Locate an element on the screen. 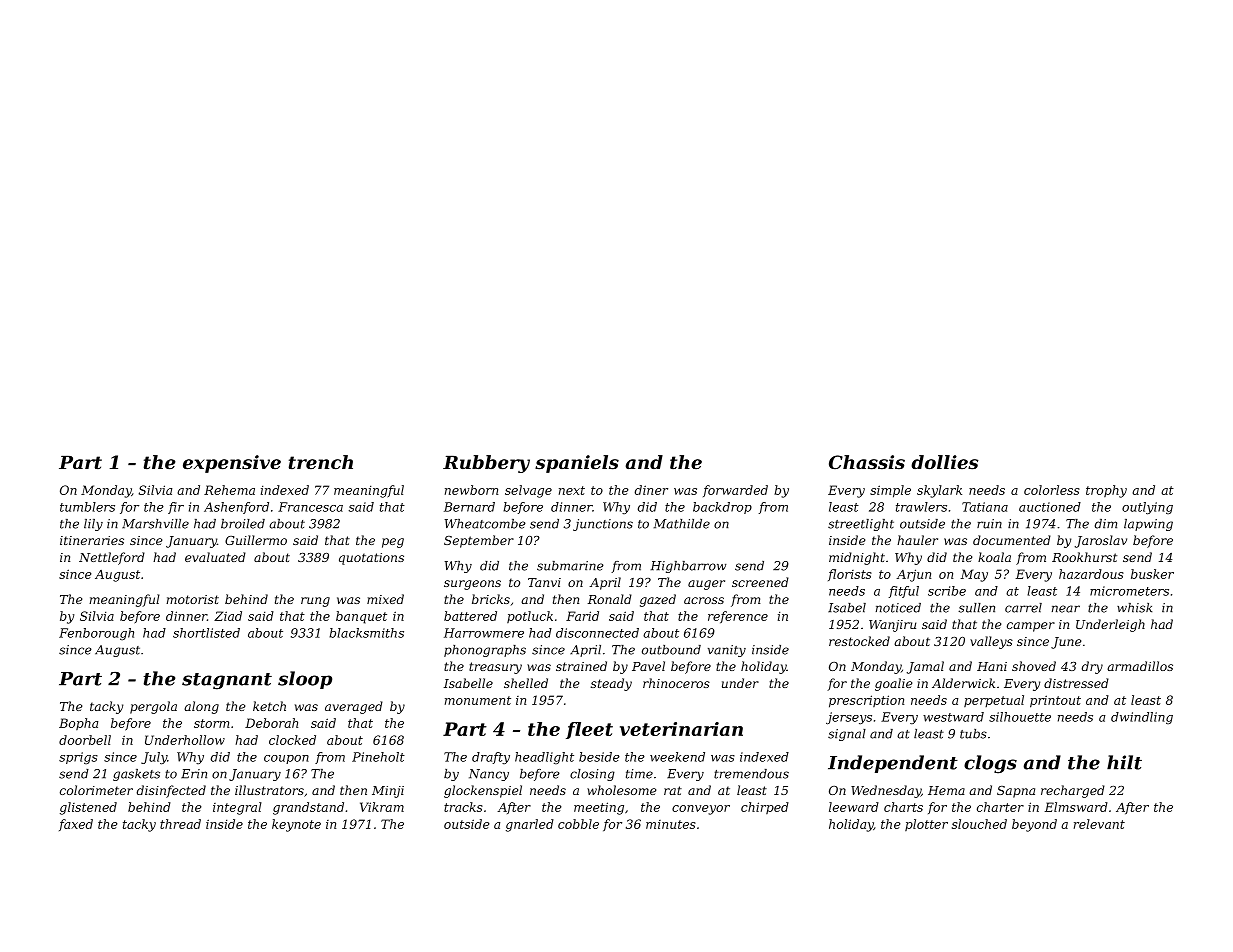 The height and width of the screenshot is (952, 1233). lapwing is located at coordinates (1148, 525).
